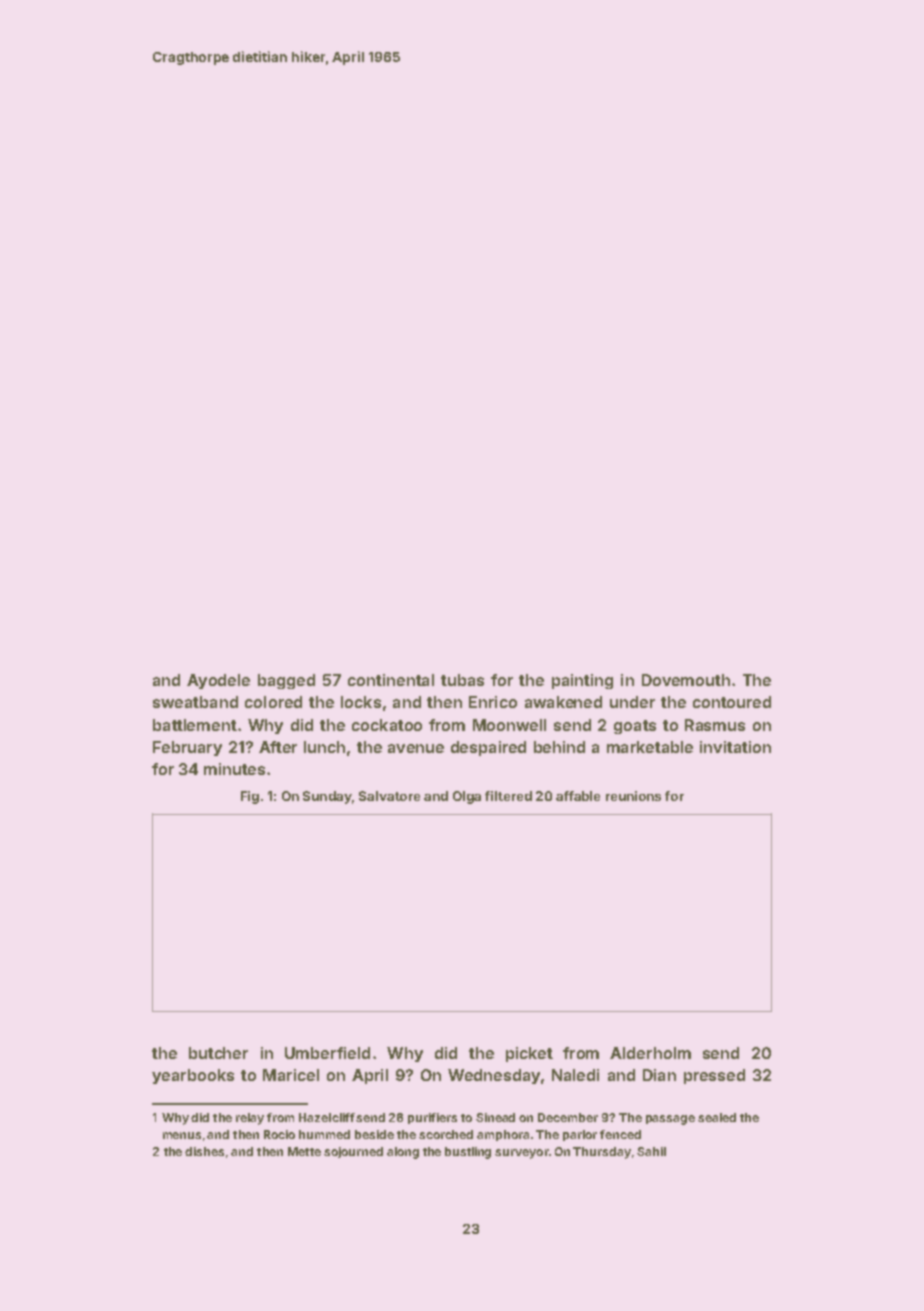  Describe the element at coordinates (650, 1053) in the document. I see `Alderholm` at that location.
